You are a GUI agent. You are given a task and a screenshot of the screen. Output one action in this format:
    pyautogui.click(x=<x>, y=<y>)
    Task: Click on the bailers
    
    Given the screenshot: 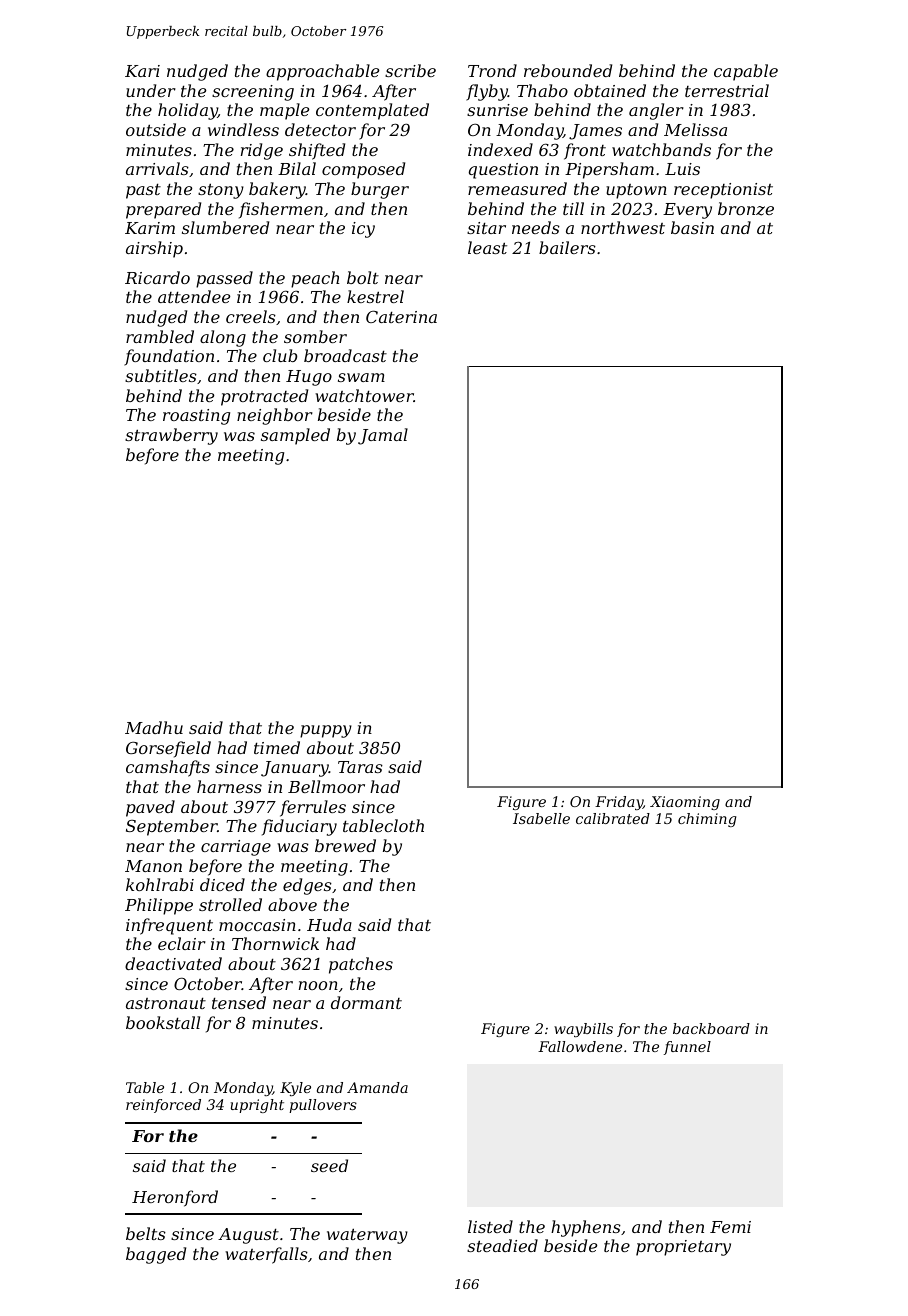 What is the action you would take?
    pyautogui.click(x=567, y=247)
